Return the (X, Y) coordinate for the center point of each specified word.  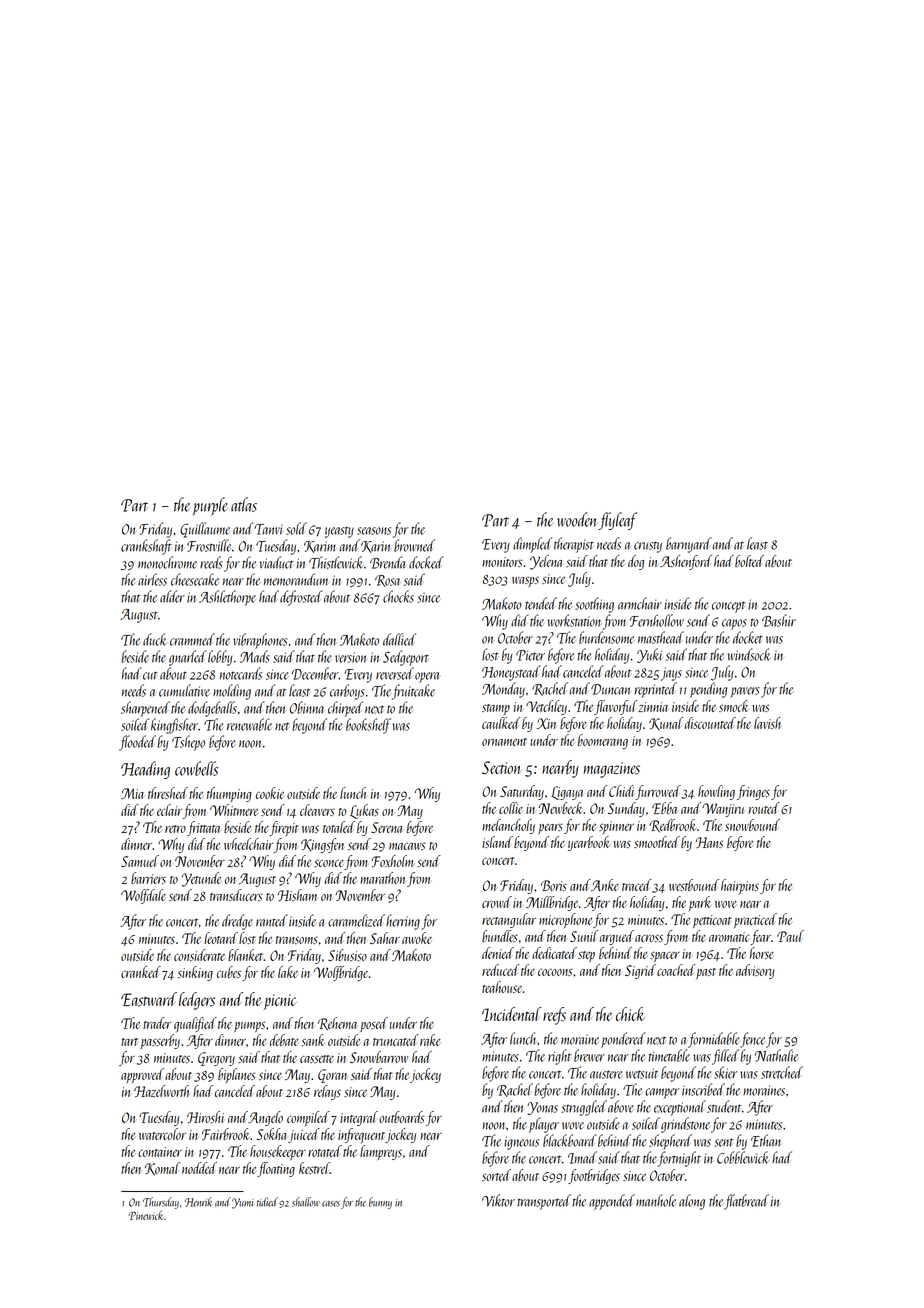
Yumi (243, 1203)
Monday (503, 690)
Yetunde (201, 879)
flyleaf (617, 521)
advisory (755, 971)
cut (150, 675)
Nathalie (776, 1055)
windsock (748, 654)
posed (374, 1024)
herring (403, 922)
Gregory (216, 1059)
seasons (374, 531)
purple (210, 506)
